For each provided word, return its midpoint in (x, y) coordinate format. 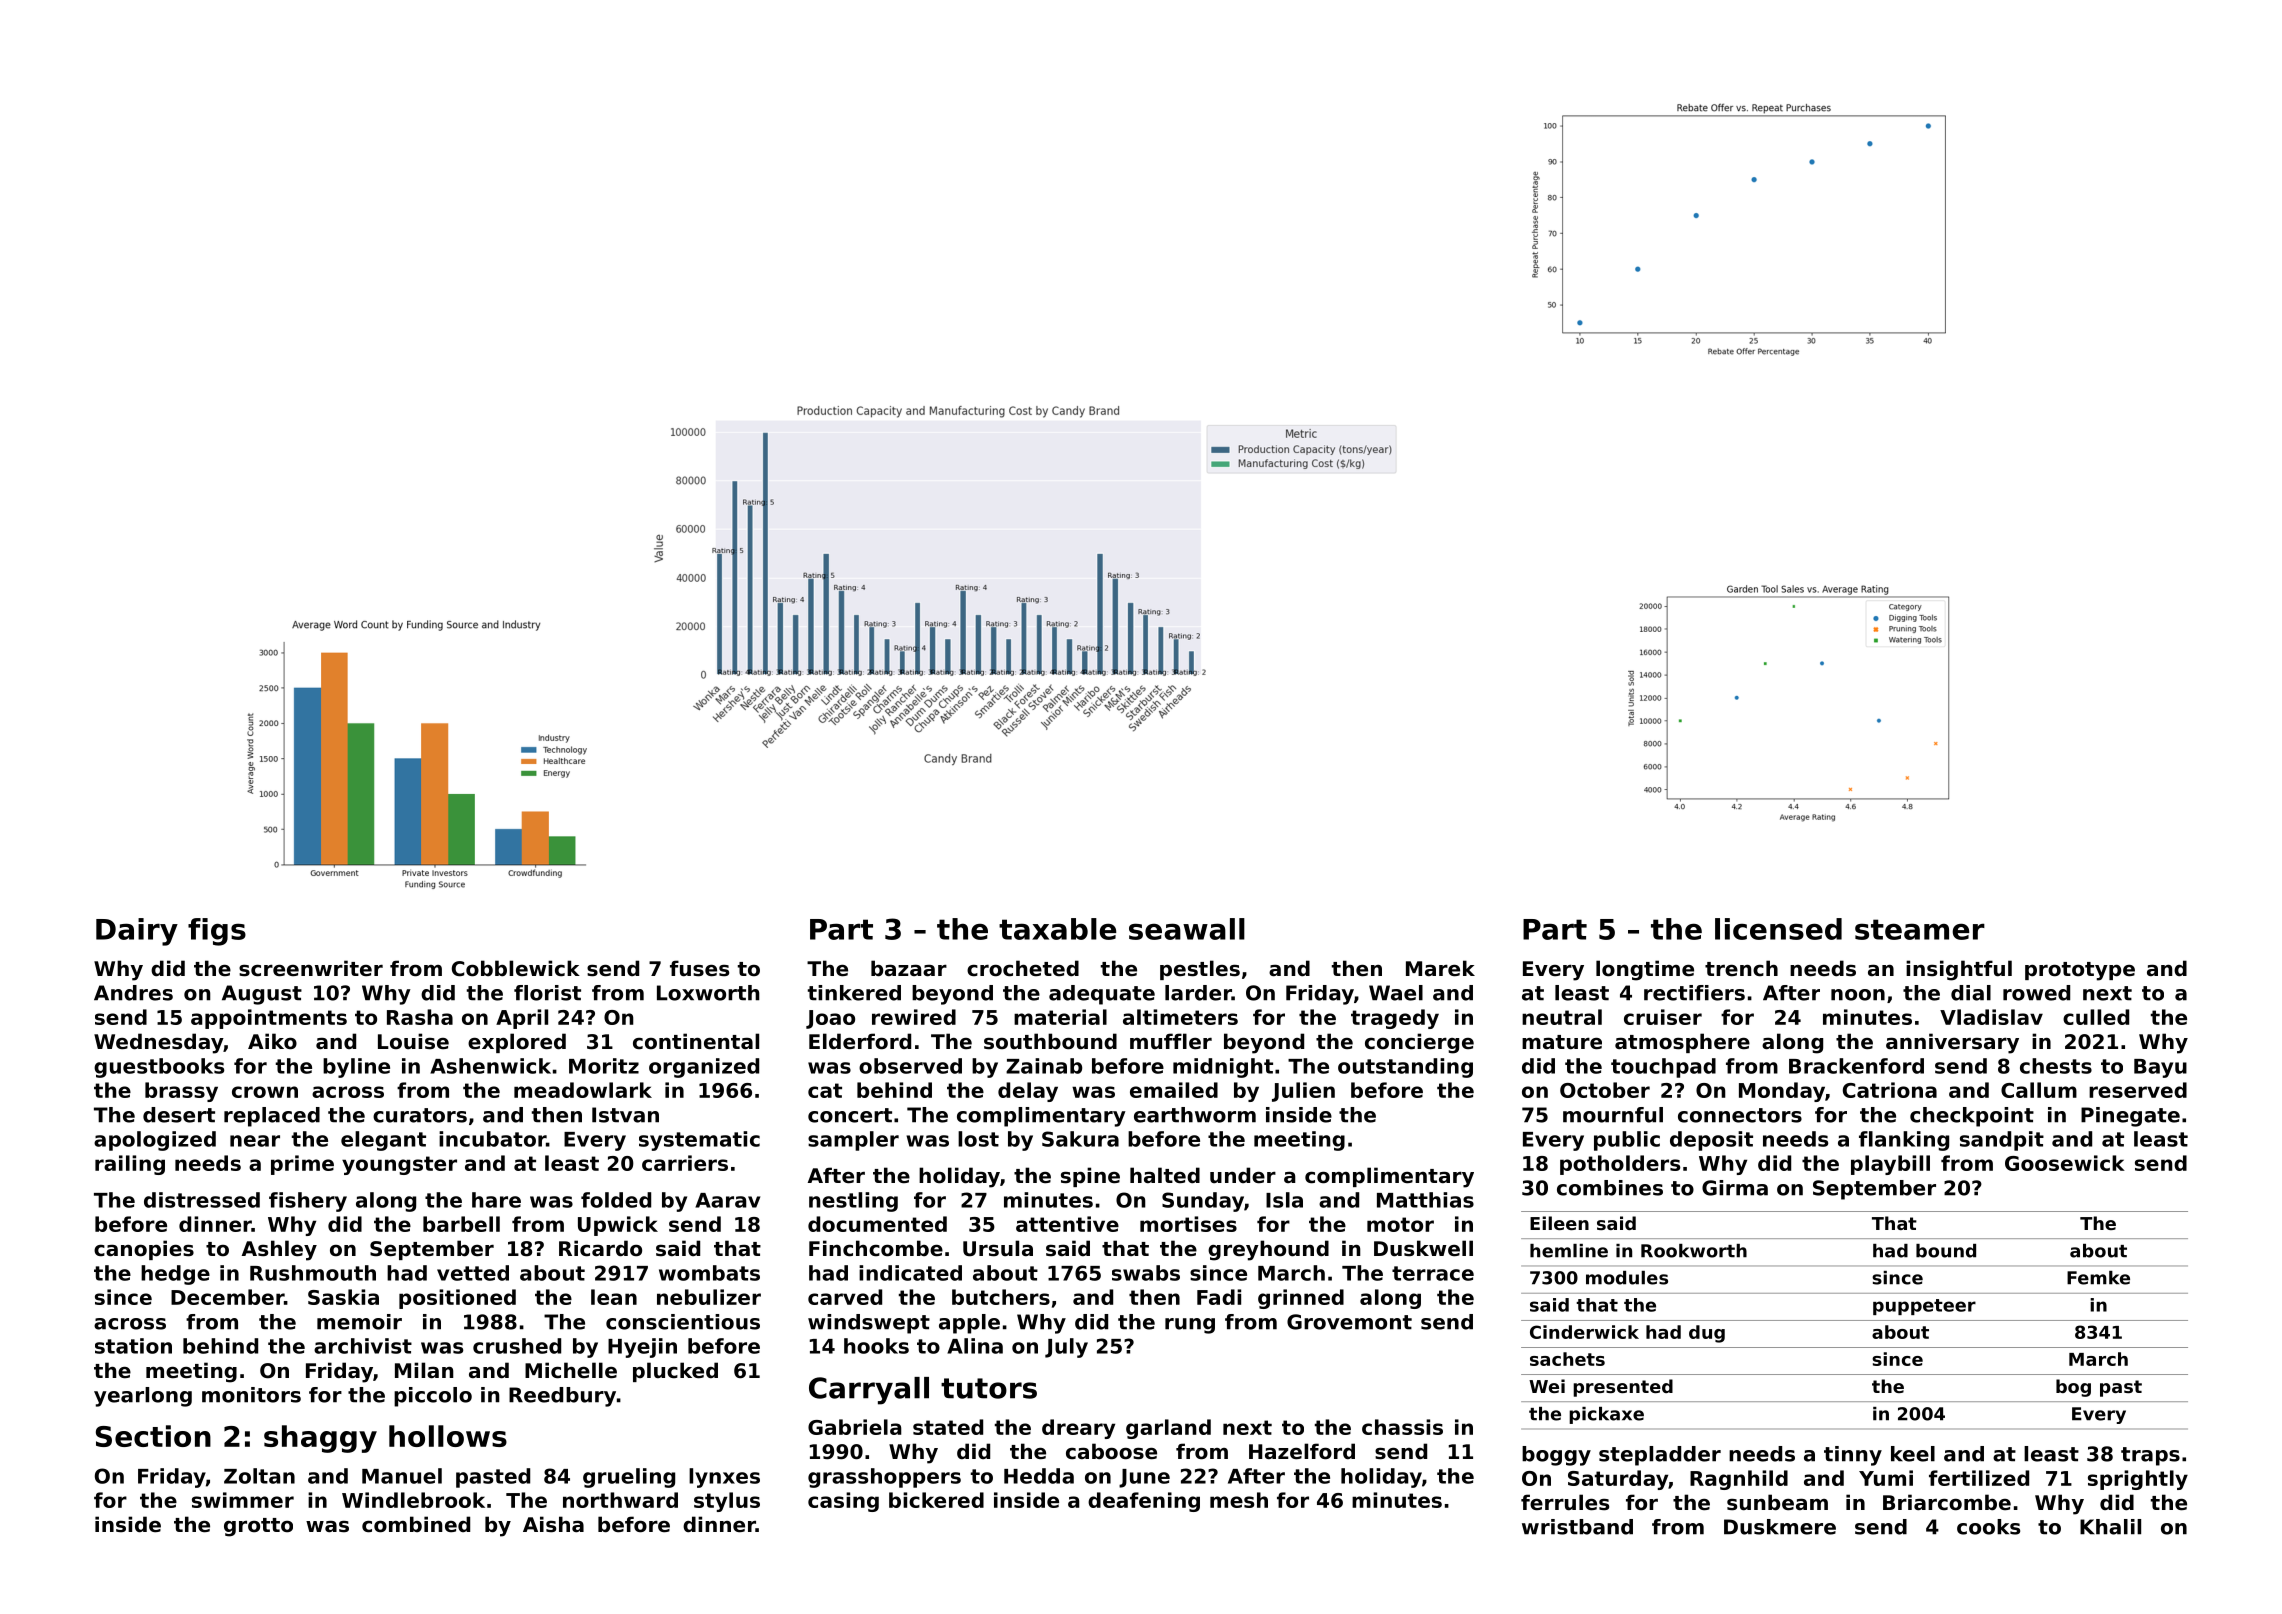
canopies (144, 1250)
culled (2096, 1017)
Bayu (2160, 1068)
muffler (1171, 1041)
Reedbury (562, 1397)
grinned (1301, 1299)
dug (1707, 1334)
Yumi (1886, 1478)
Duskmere (1780, 1527)
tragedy (1395, 1019)
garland (1168, 1429)
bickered (936, 1500)
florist (547, 993)
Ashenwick (490, 1066)
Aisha (553, 1524)
